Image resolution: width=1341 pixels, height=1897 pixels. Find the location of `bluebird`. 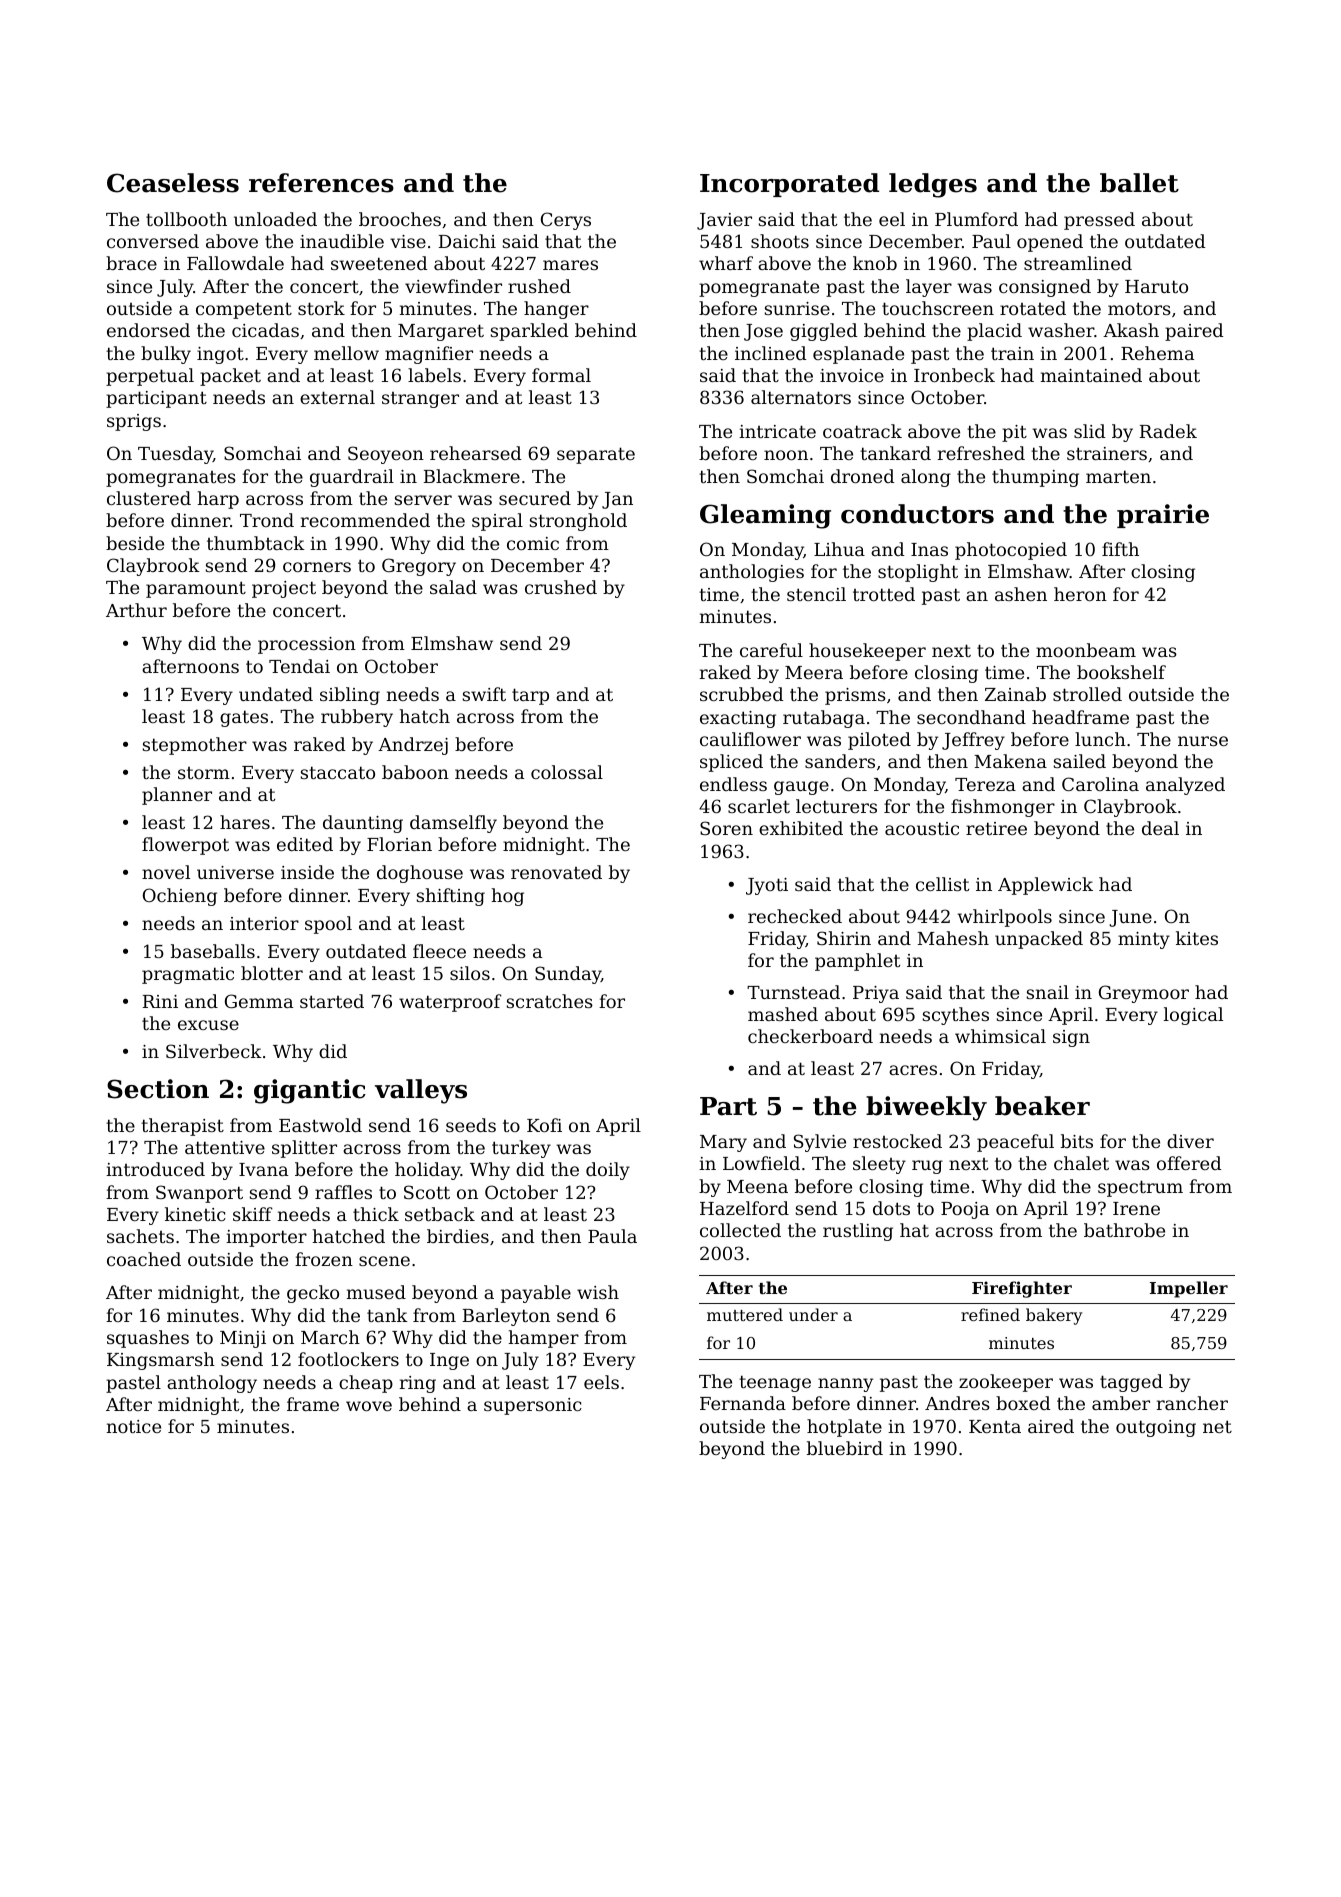

bluebird is located at coordinates (845, 1448).
